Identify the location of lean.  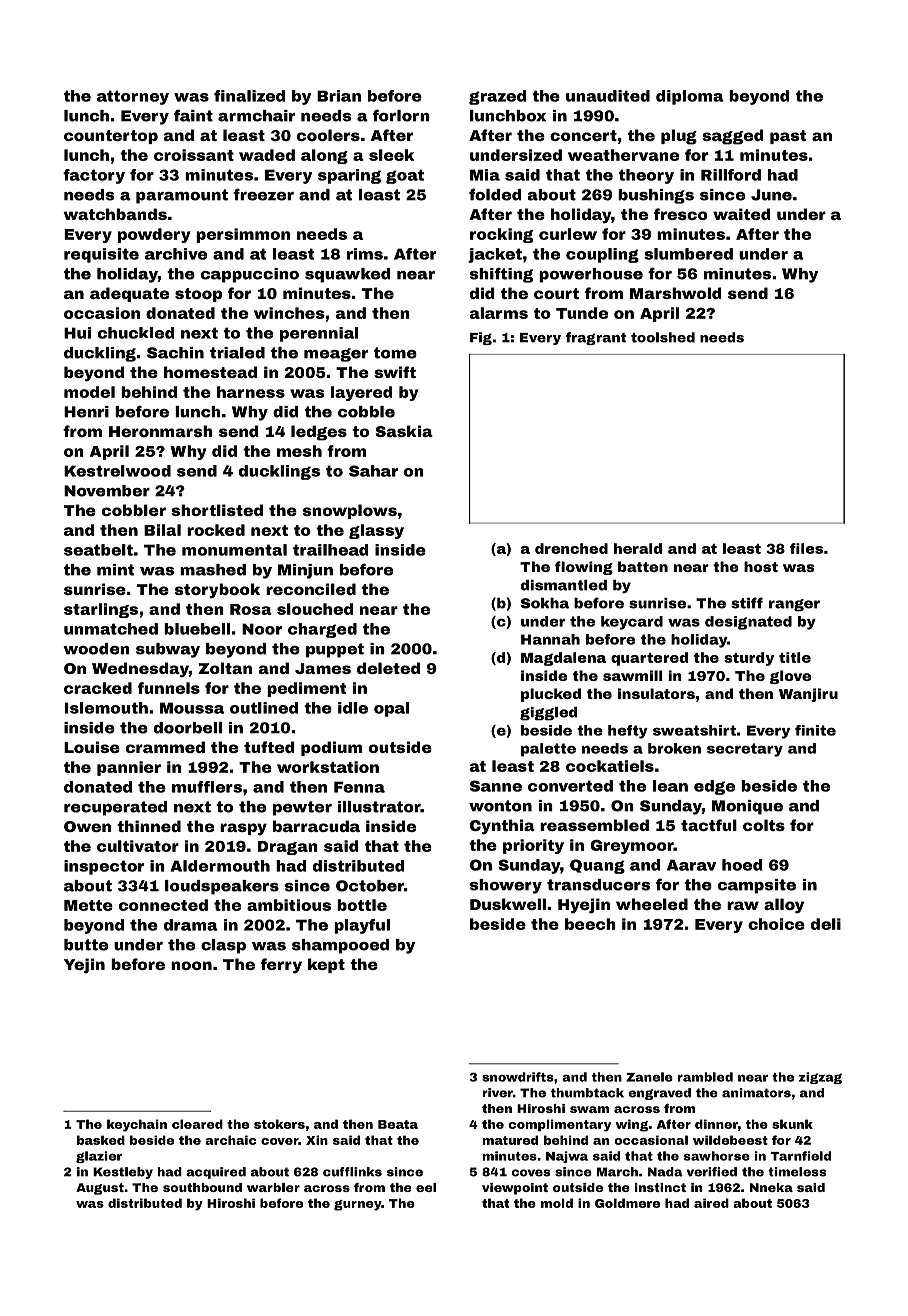
(670, 786).
